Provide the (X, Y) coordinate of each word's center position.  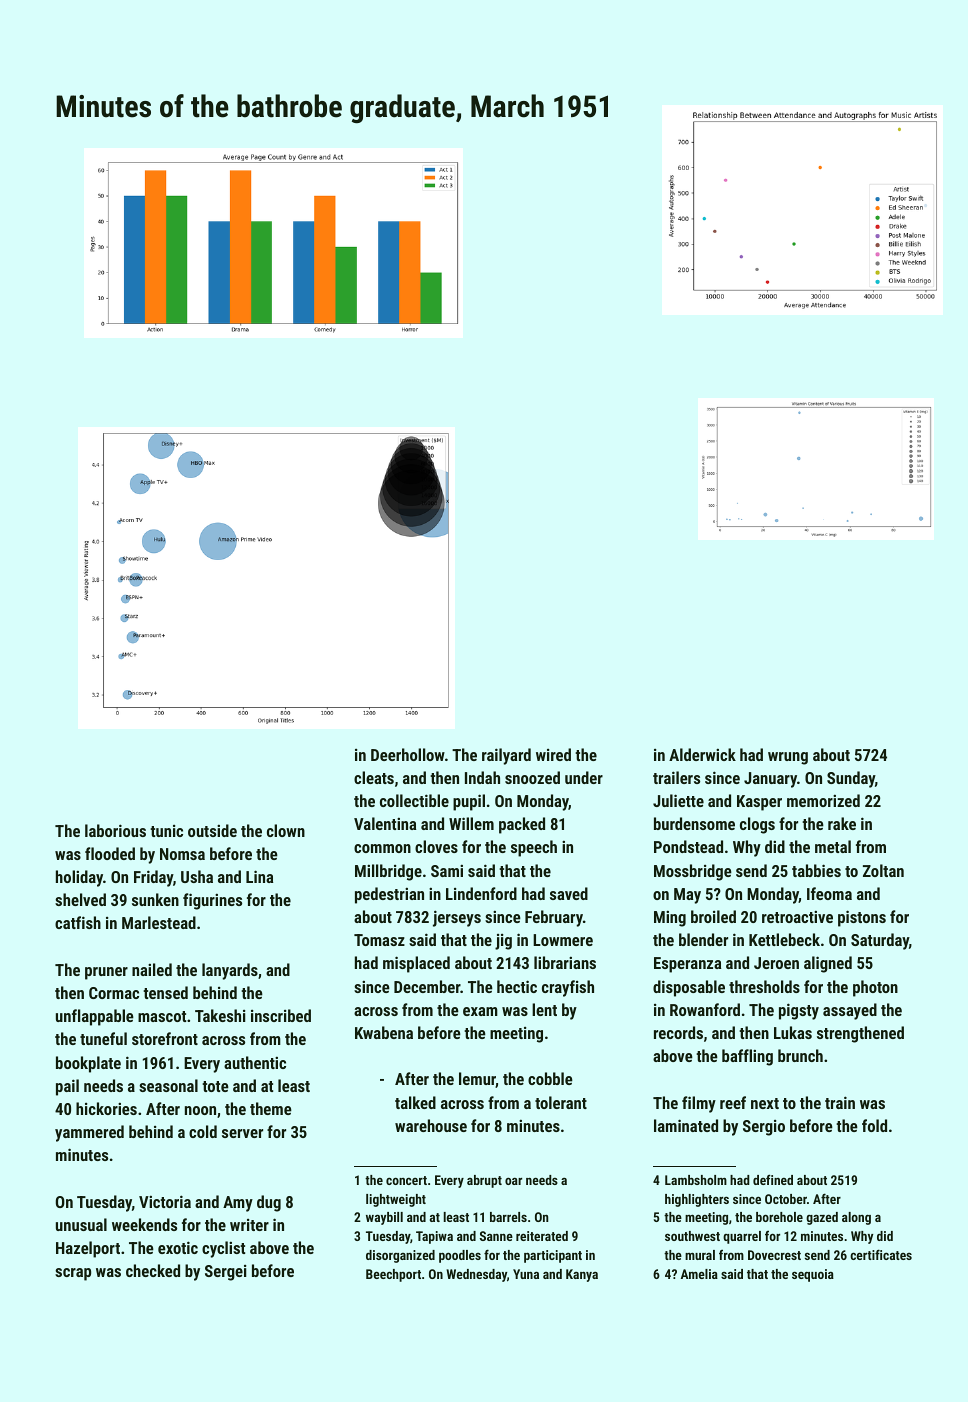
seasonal (168, 1085)
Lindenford (481, 893)
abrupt (484, 1181)
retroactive (797, 917)
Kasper (759, 803)
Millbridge (388, 872)
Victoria (165, 1201)
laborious (115, 830)
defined (773, 1179)
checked (153, 1270)
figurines (212, 901)
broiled (713, 916)
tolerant (561, 1102)
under (584, 777)
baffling (747, 1057)
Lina (259, 876)
